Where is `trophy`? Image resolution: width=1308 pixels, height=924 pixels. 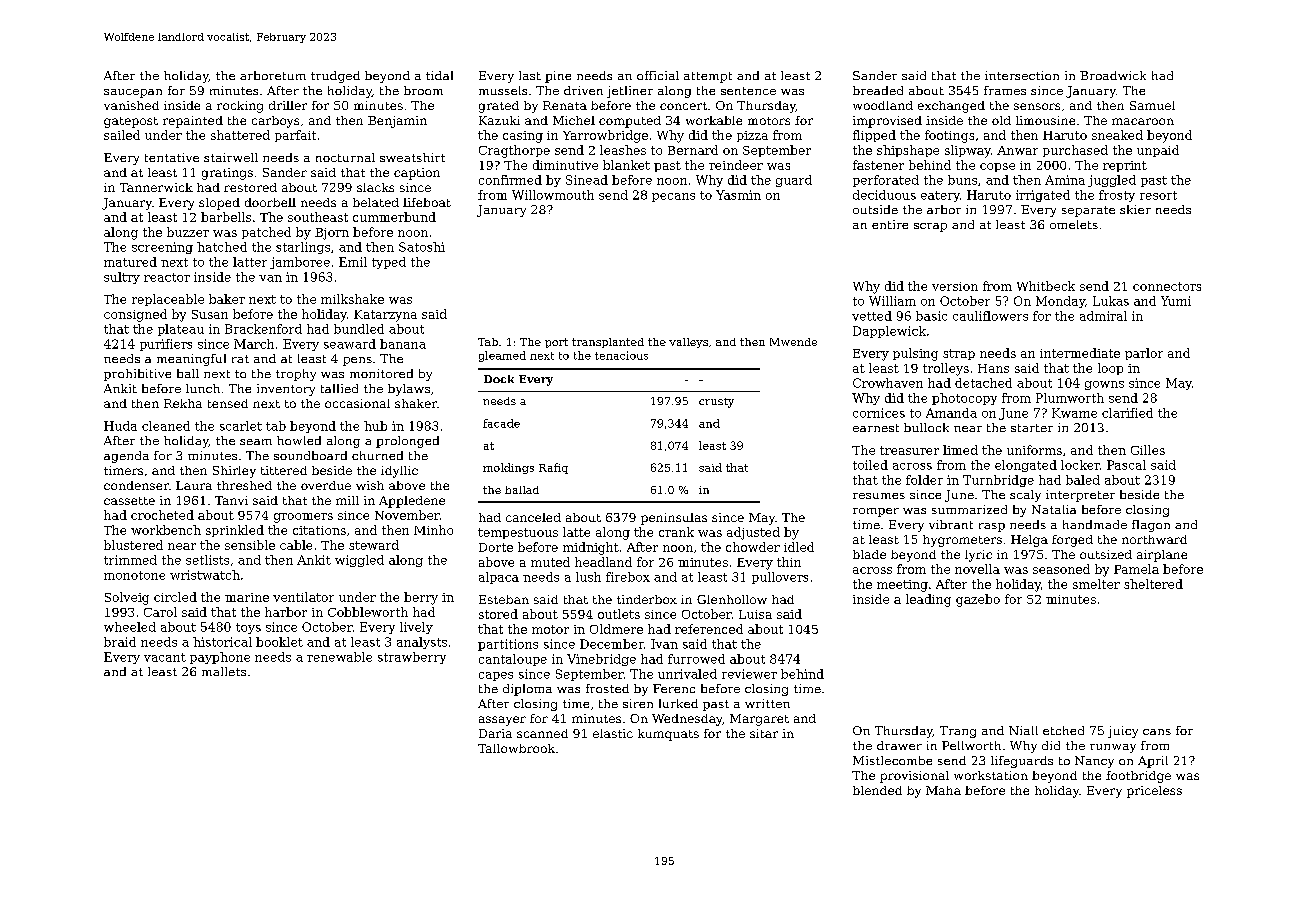
trophy is located at coordinates (296, 375).
